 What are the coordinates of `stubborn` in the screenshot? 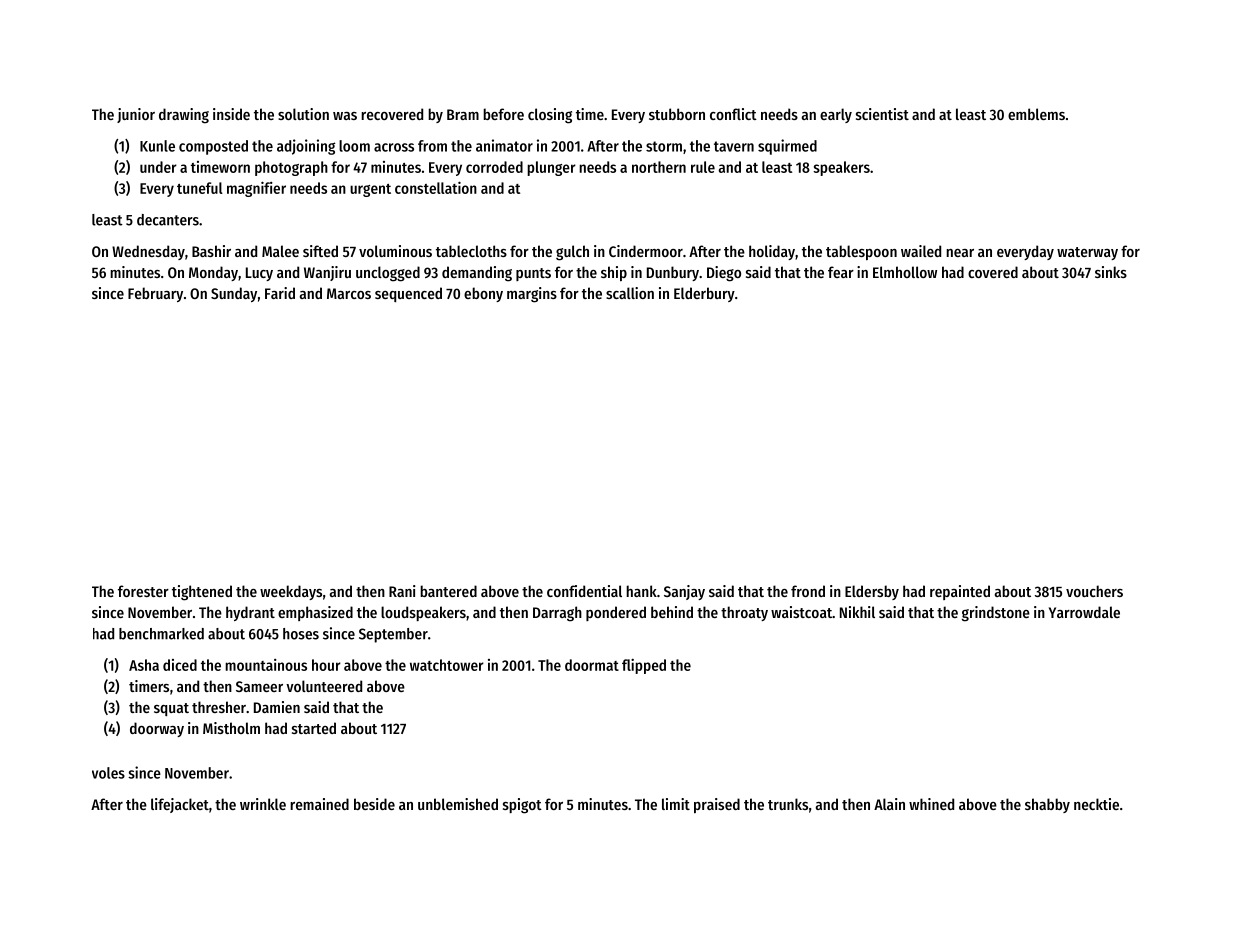 It's located at (677, 114).
